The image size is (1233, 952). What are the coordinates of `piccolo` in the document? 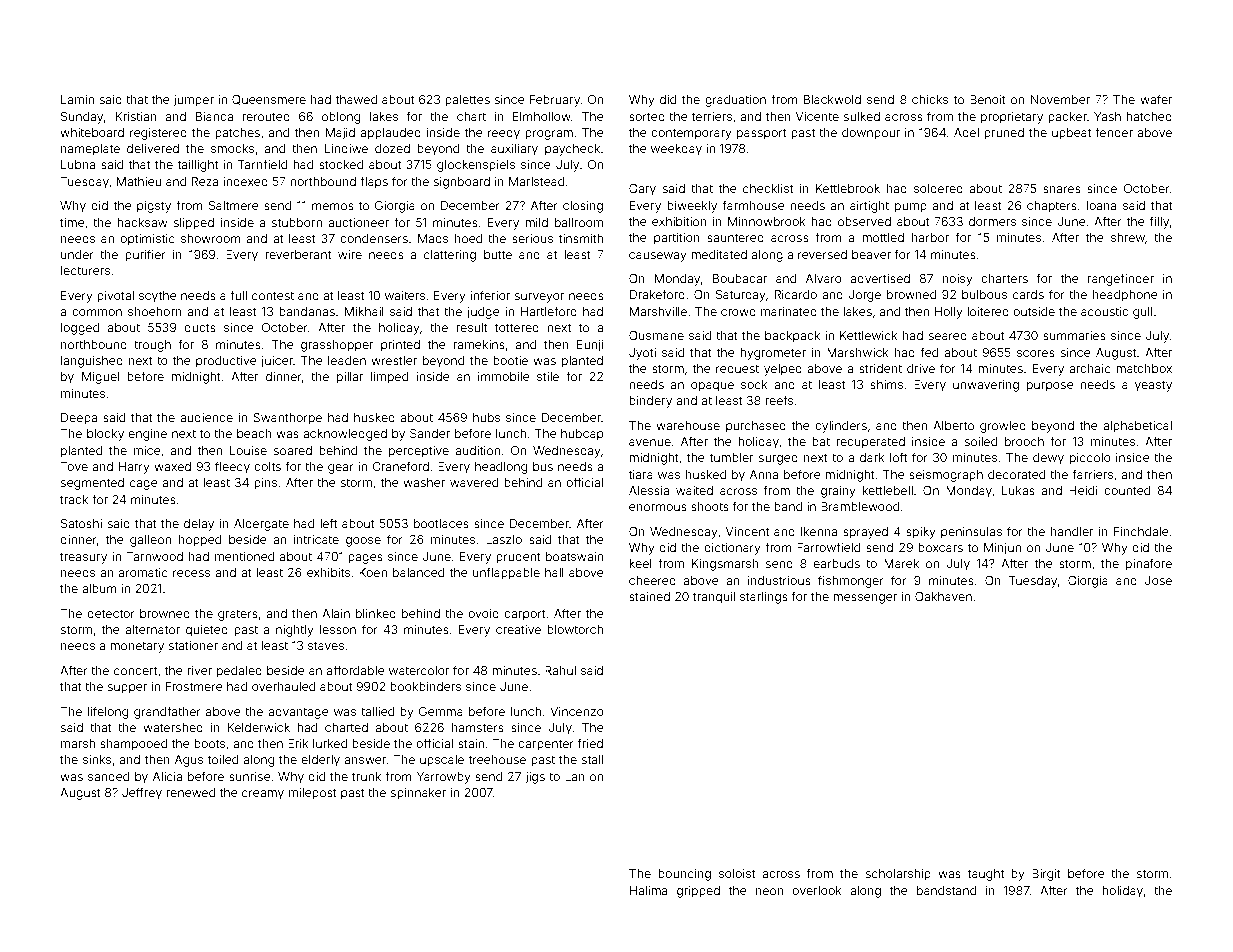 It's located at (1090, 459).
